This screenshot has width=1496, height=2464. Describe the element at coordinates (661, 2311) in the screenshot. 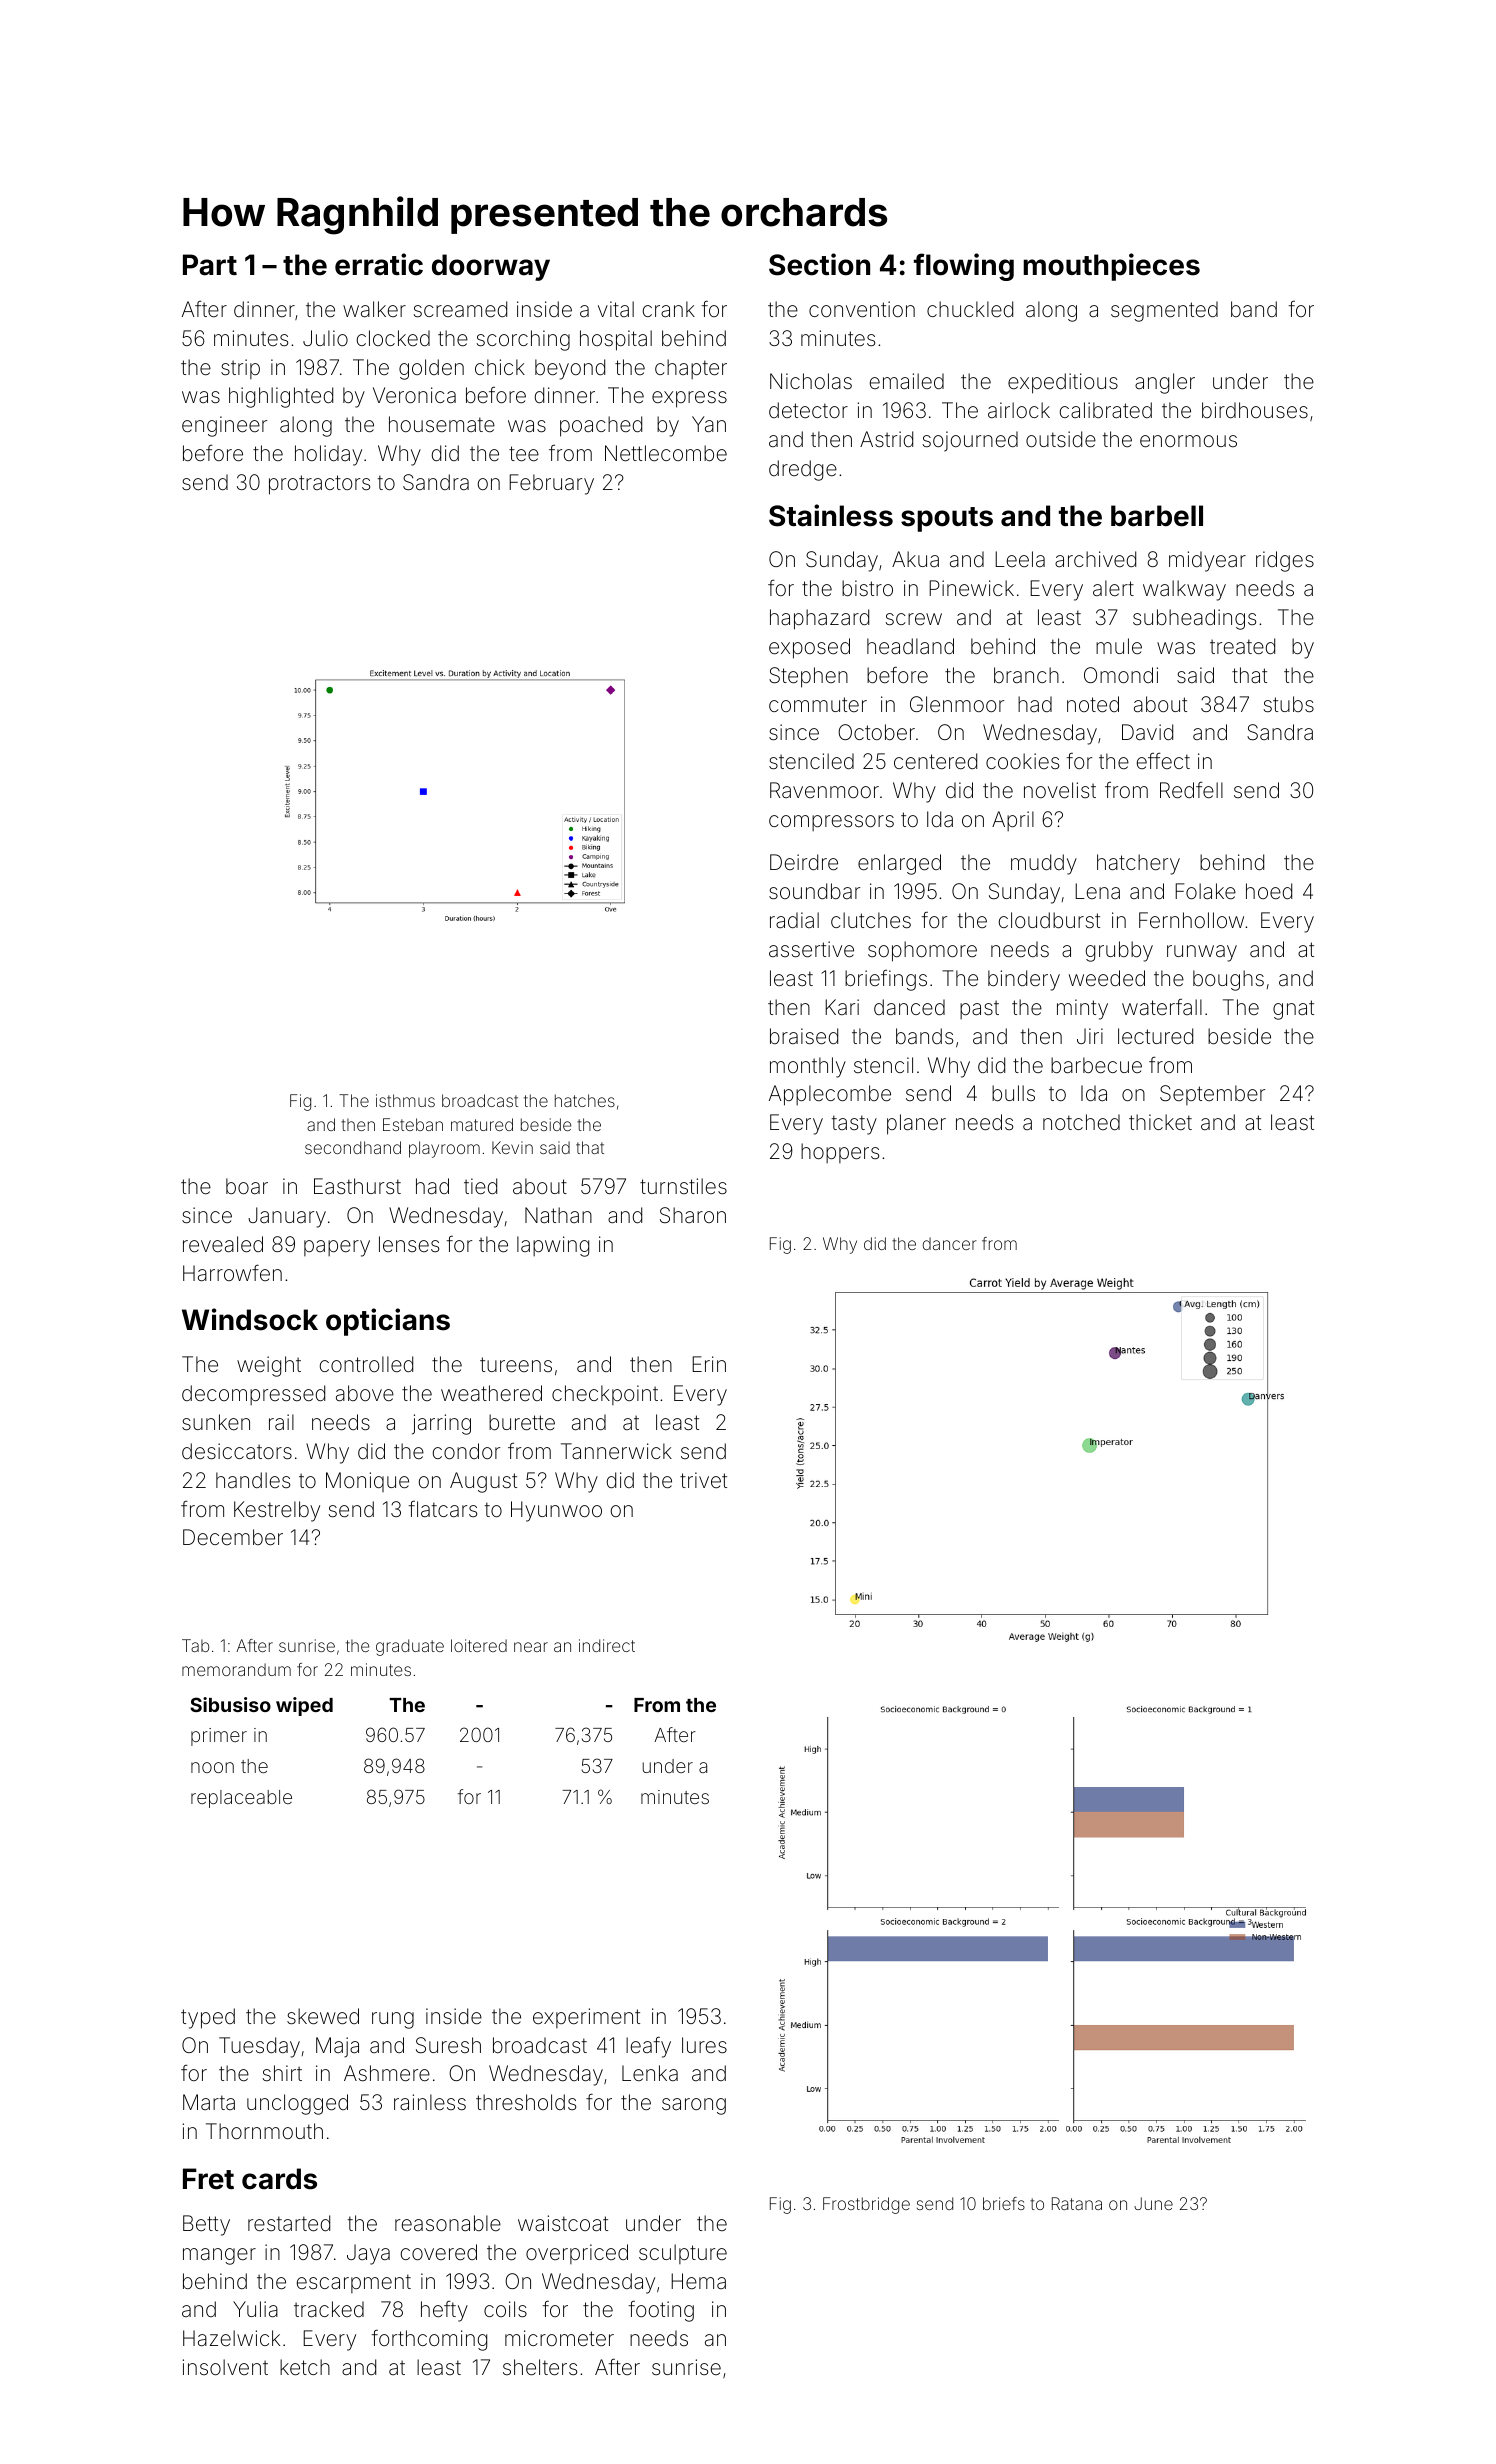

I see `footing` at that location.
